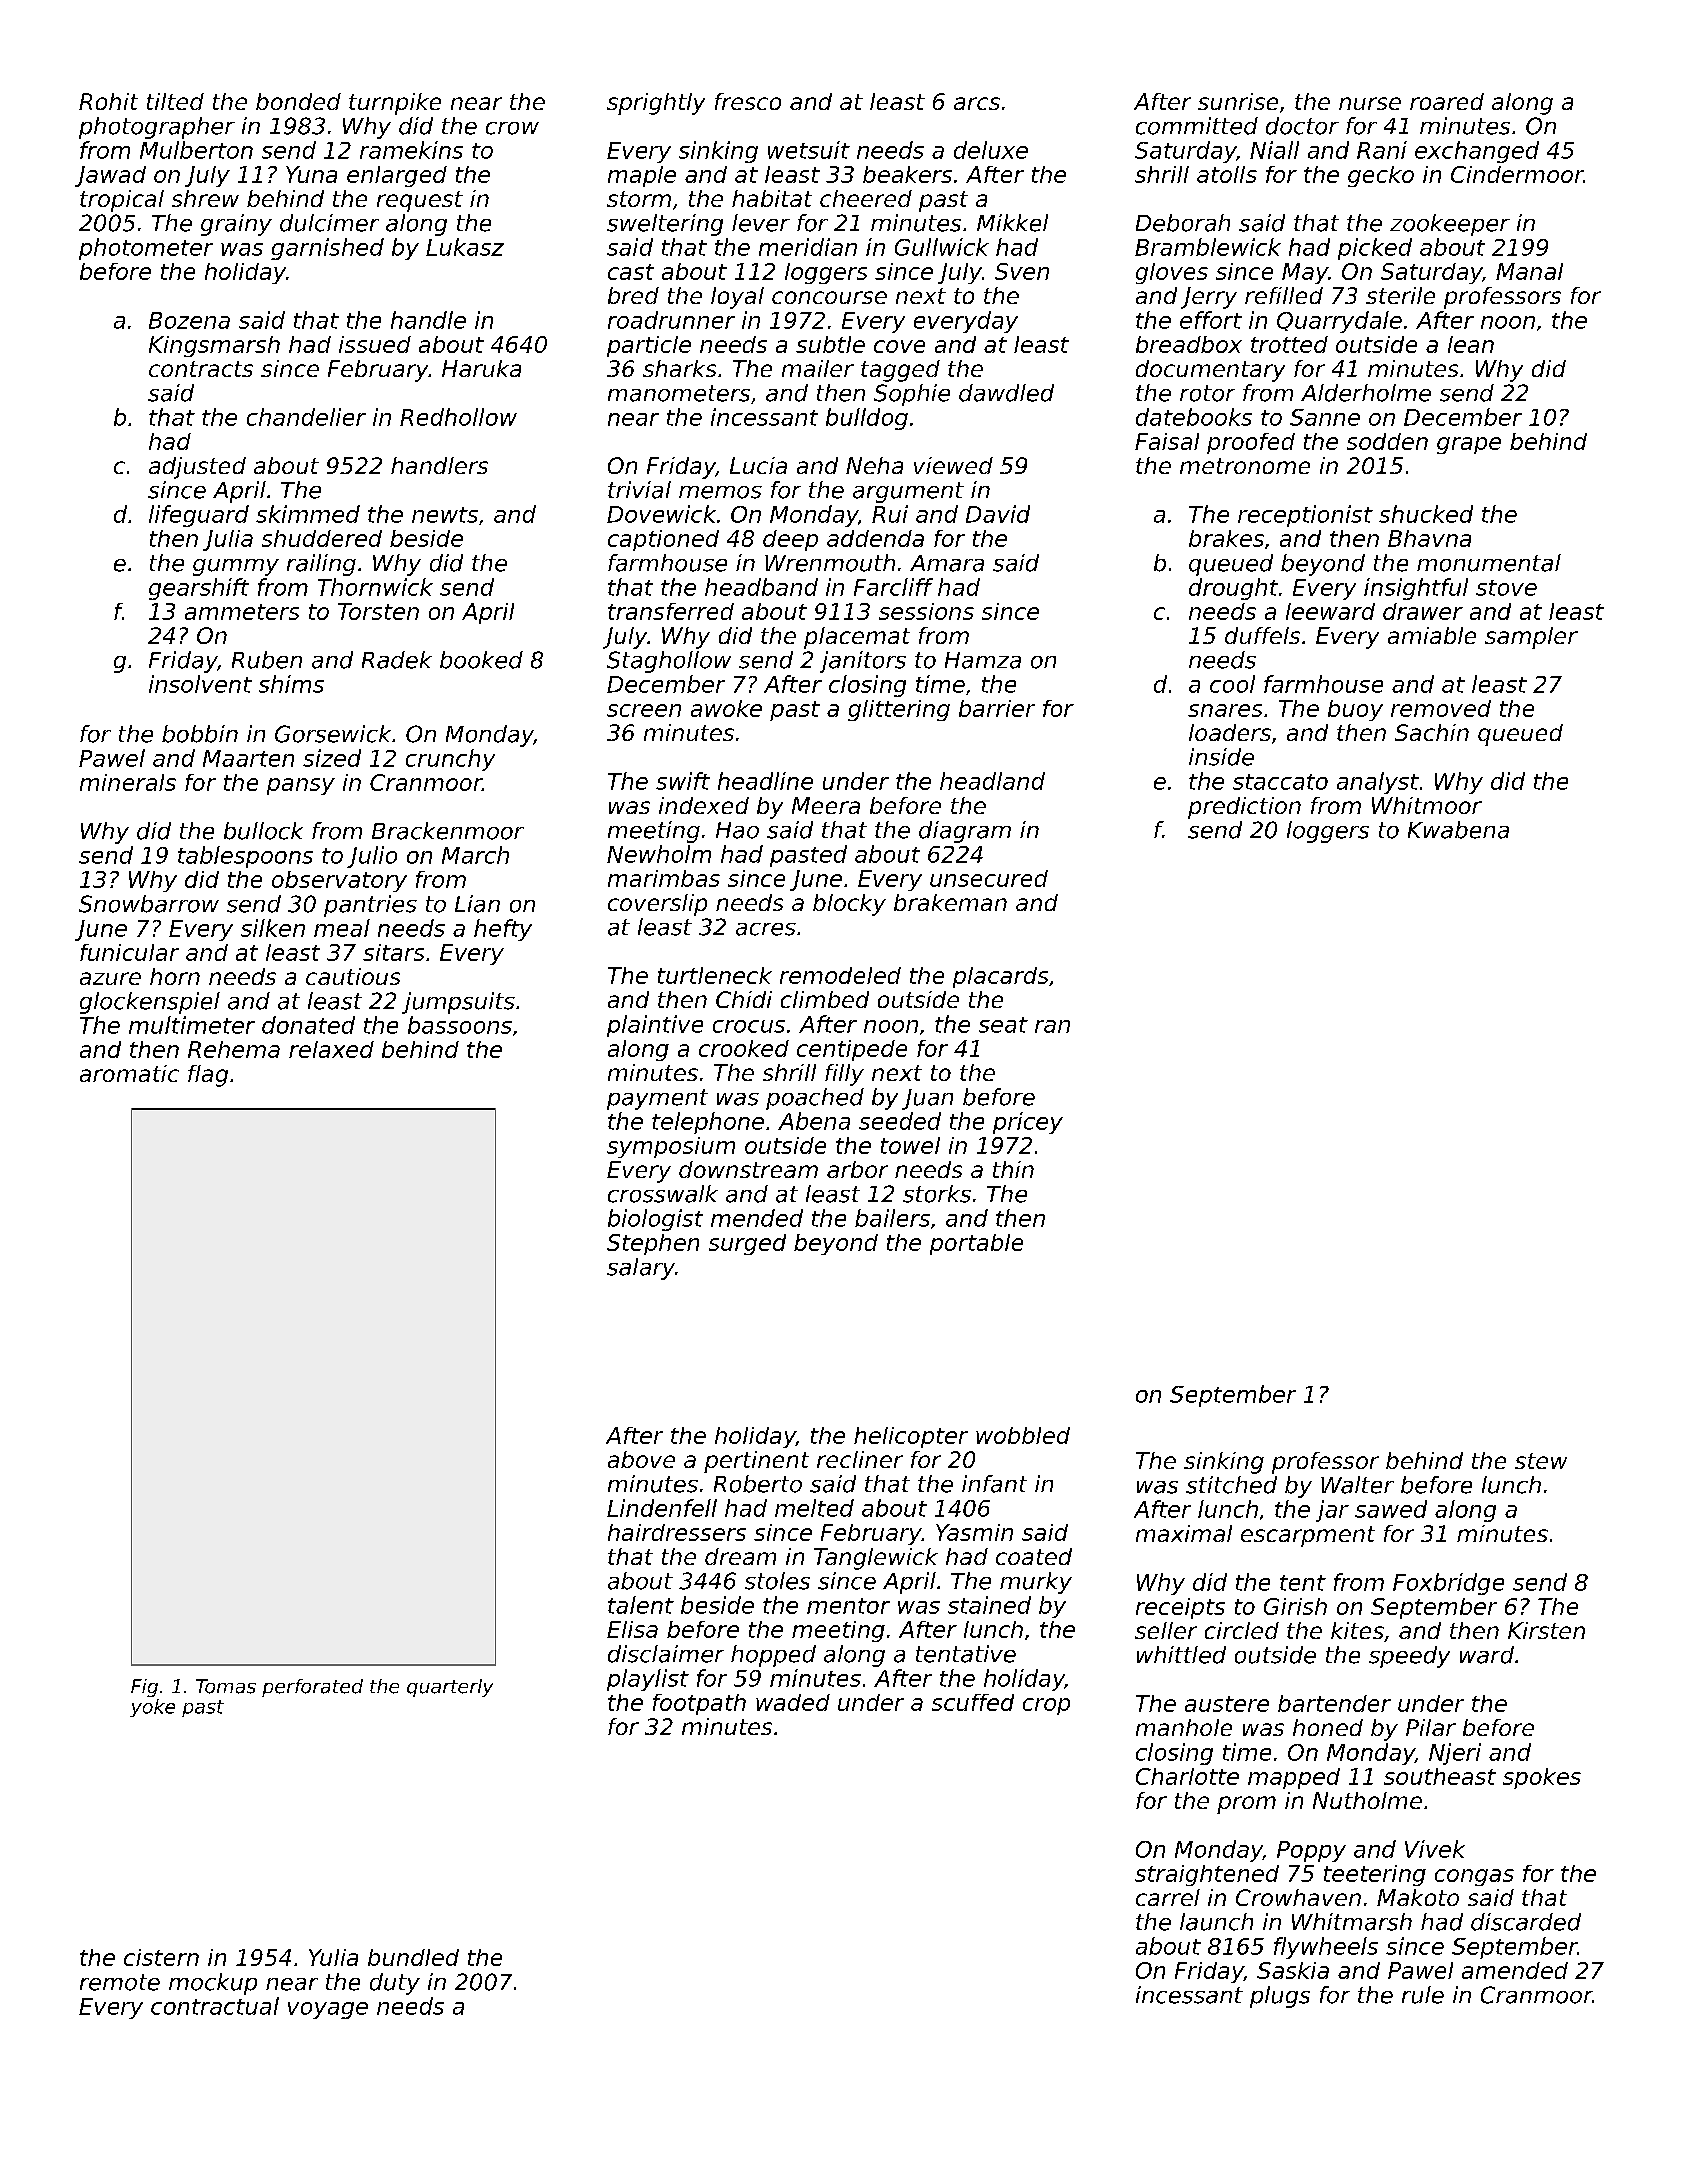  Describe the element at coordinates (129, 1073) in the screenshot. I see `aromatic` at that location.
